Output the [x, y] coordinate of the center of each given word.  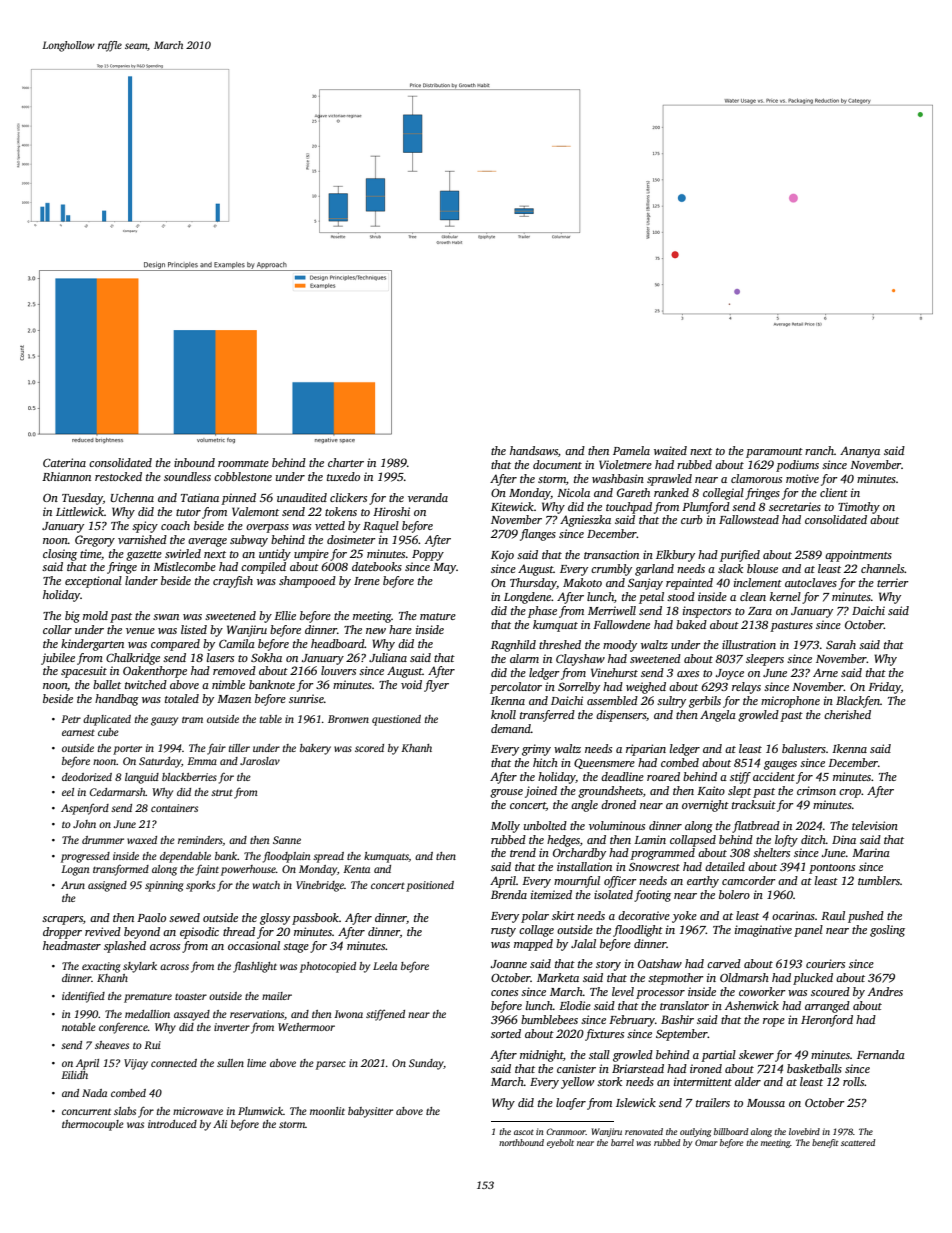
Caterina [64, 462]
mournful [577, 882]
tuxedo [343, 476]
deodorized [87, 777]
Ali [220, 1124]
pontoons [832, 869]
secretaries [795, 506]
